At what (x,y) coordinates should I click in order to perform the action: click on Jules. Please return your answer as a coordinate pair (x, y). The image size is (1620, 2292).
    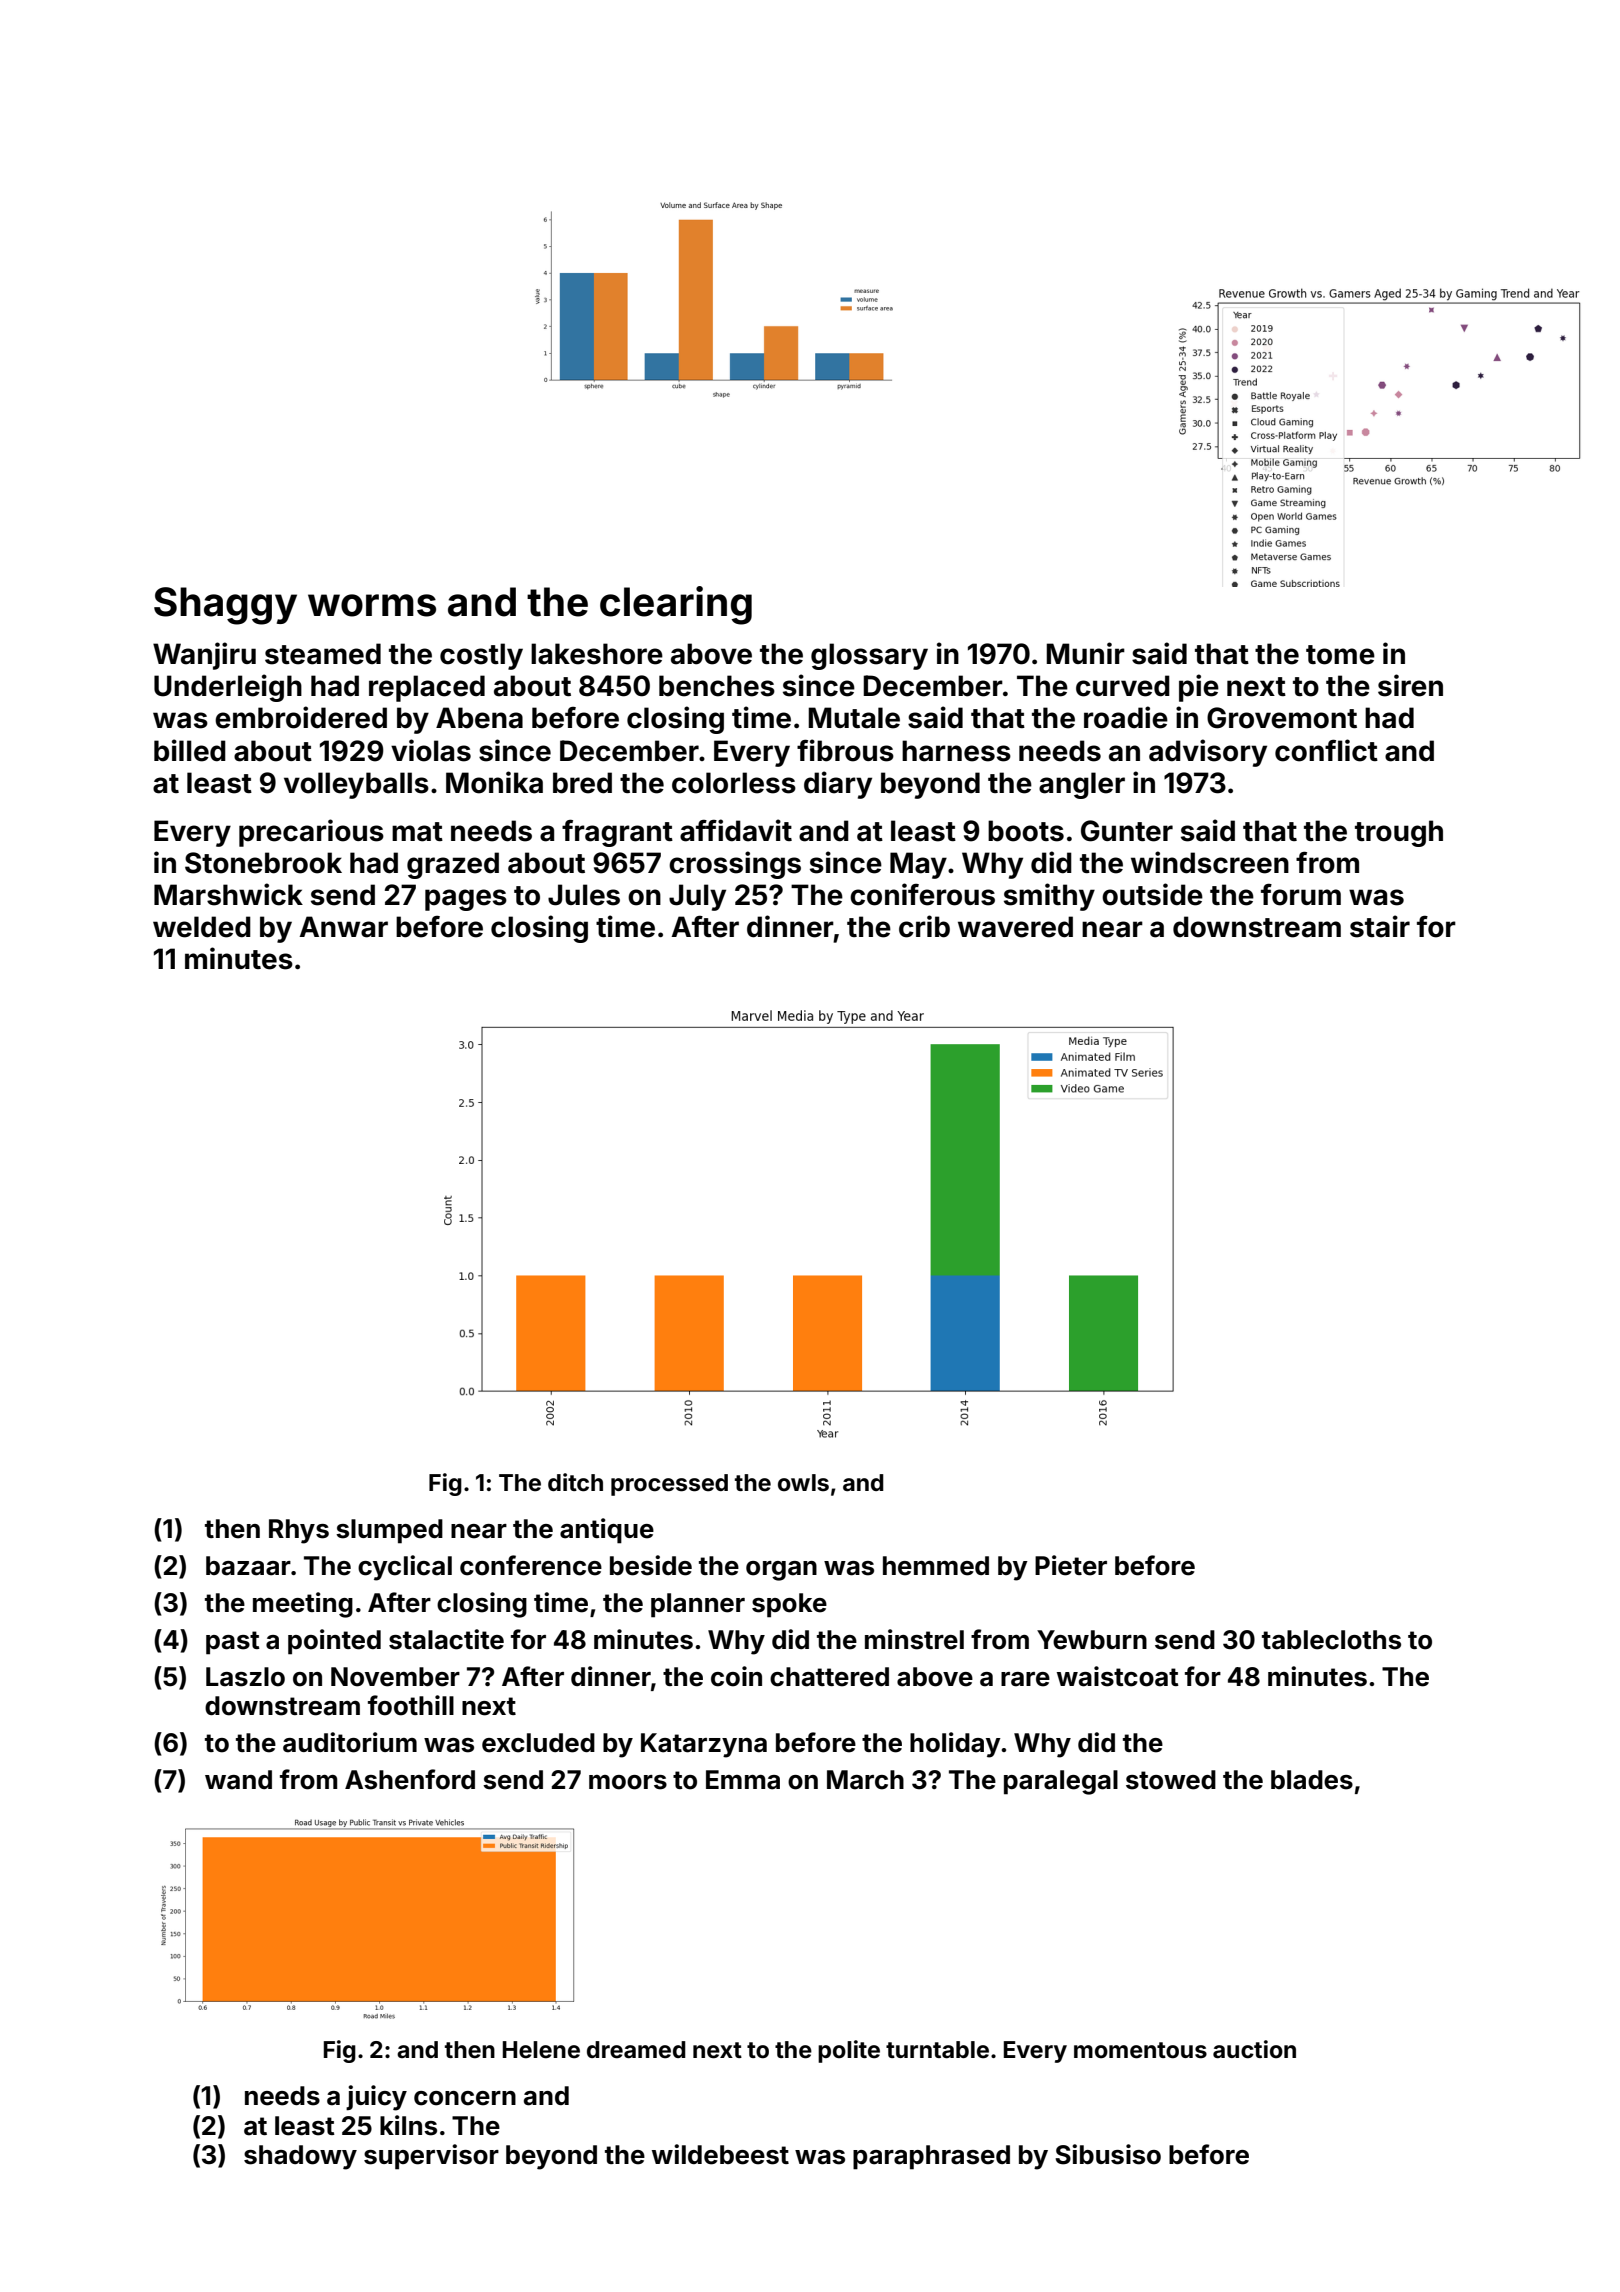
    Looking at the image, I should click on (584, 895).
